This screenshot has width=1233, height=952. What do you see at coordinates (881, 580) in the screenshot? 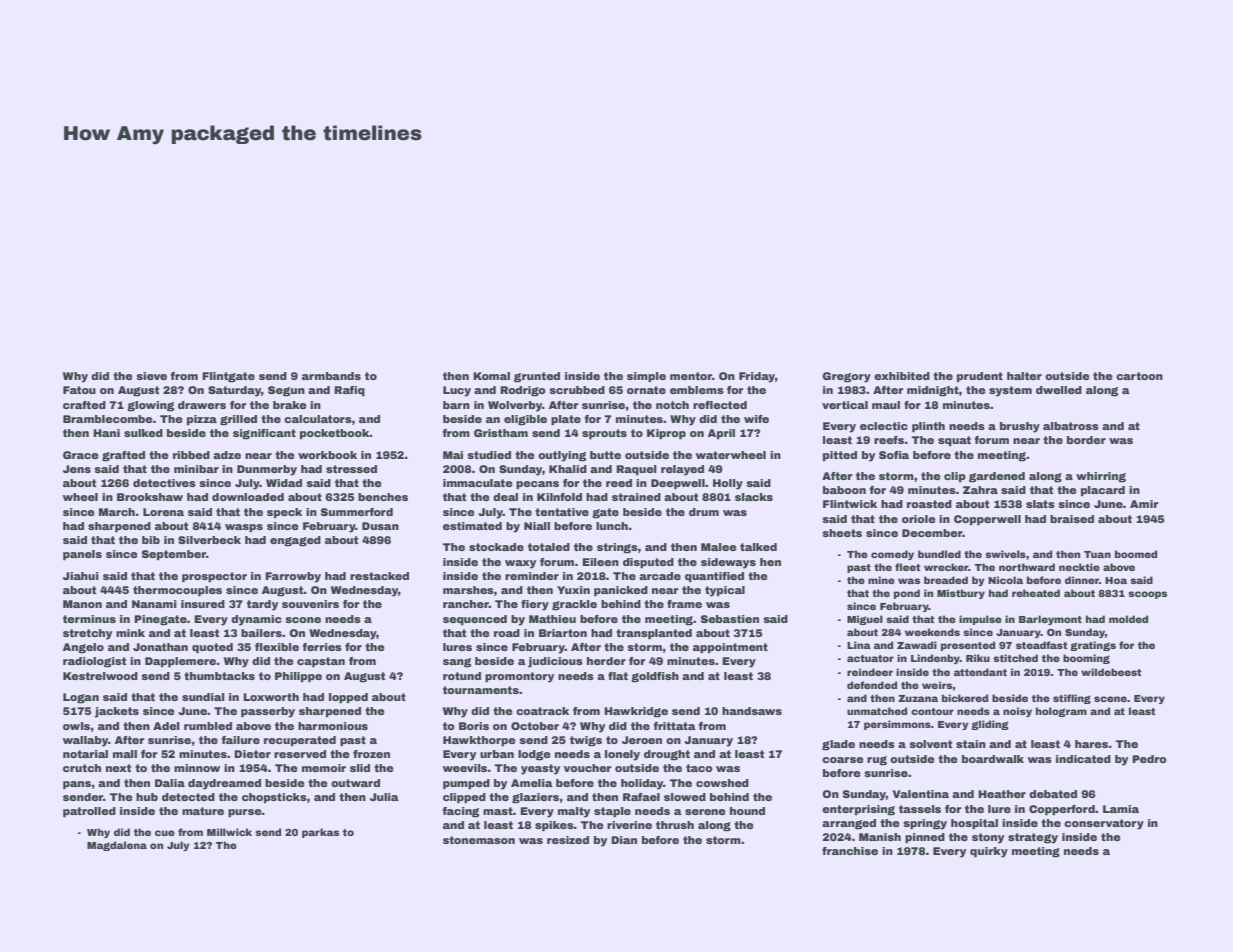
I see `mine` at bounding box center [881, 580].
